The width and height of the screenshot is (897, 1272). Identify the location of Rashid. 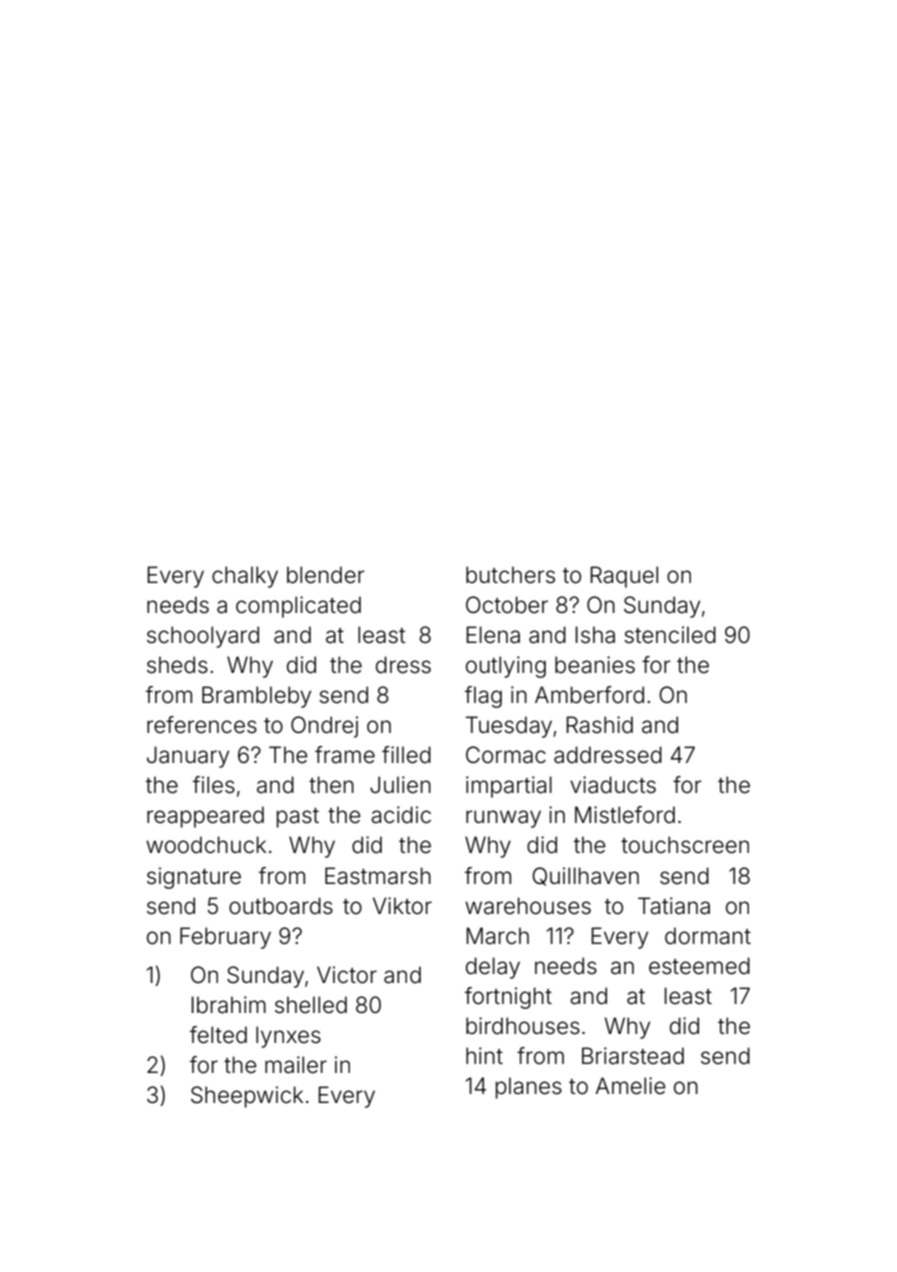
(599, 725).
